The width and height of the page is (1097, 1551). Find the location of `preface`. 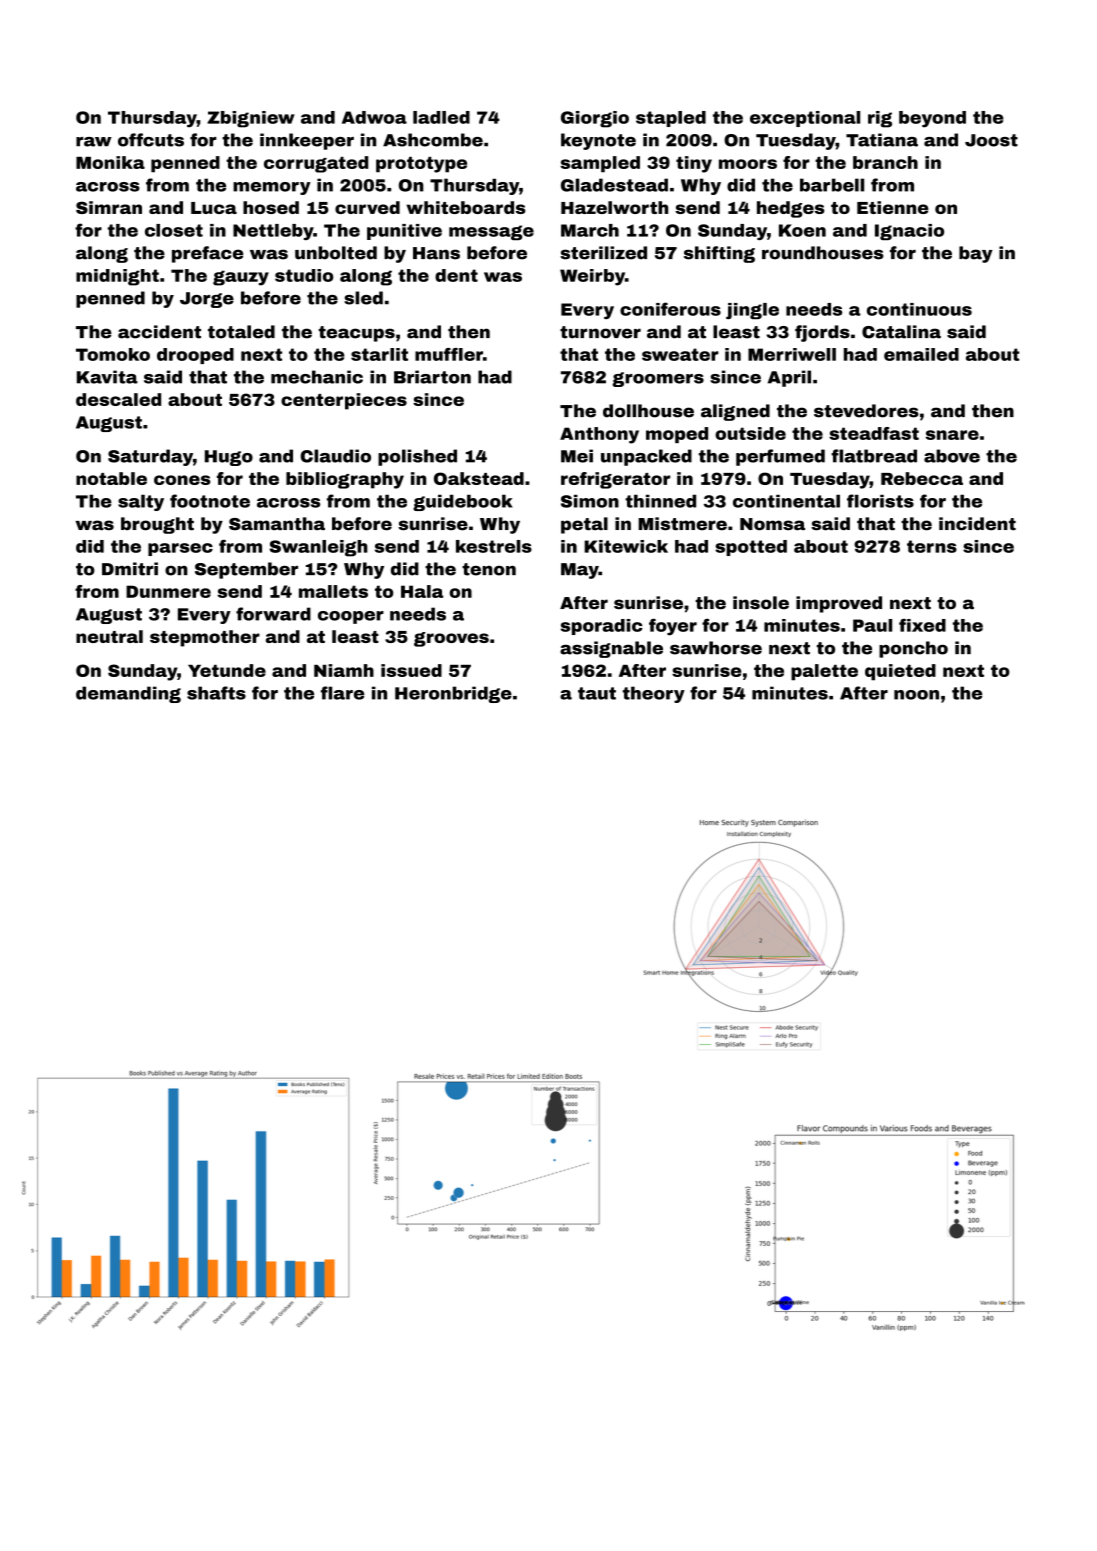

preface is located at coordinates (207, 254).
